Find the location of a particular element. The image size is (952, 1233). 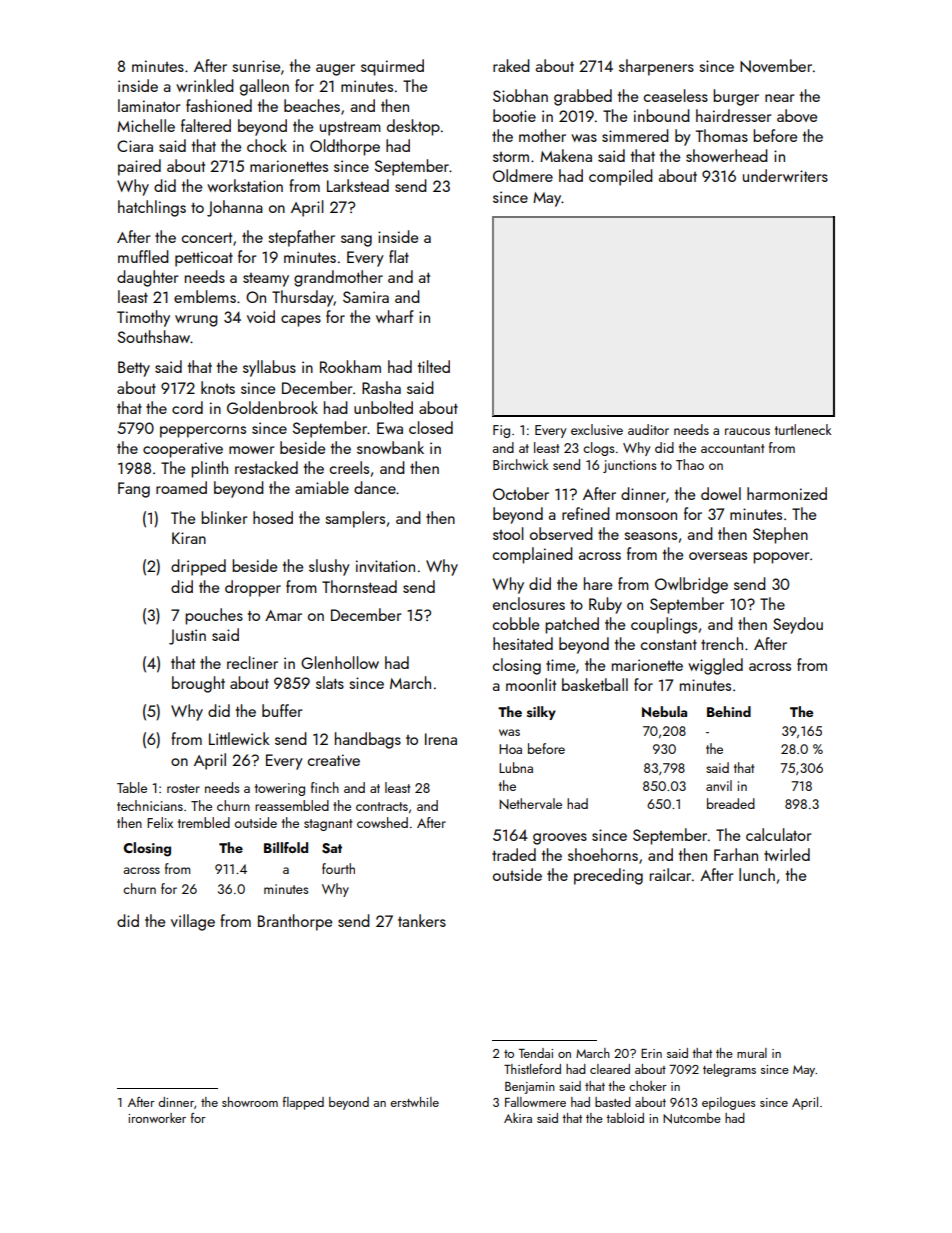

ironworker is located at coordinates (157, 1118).
